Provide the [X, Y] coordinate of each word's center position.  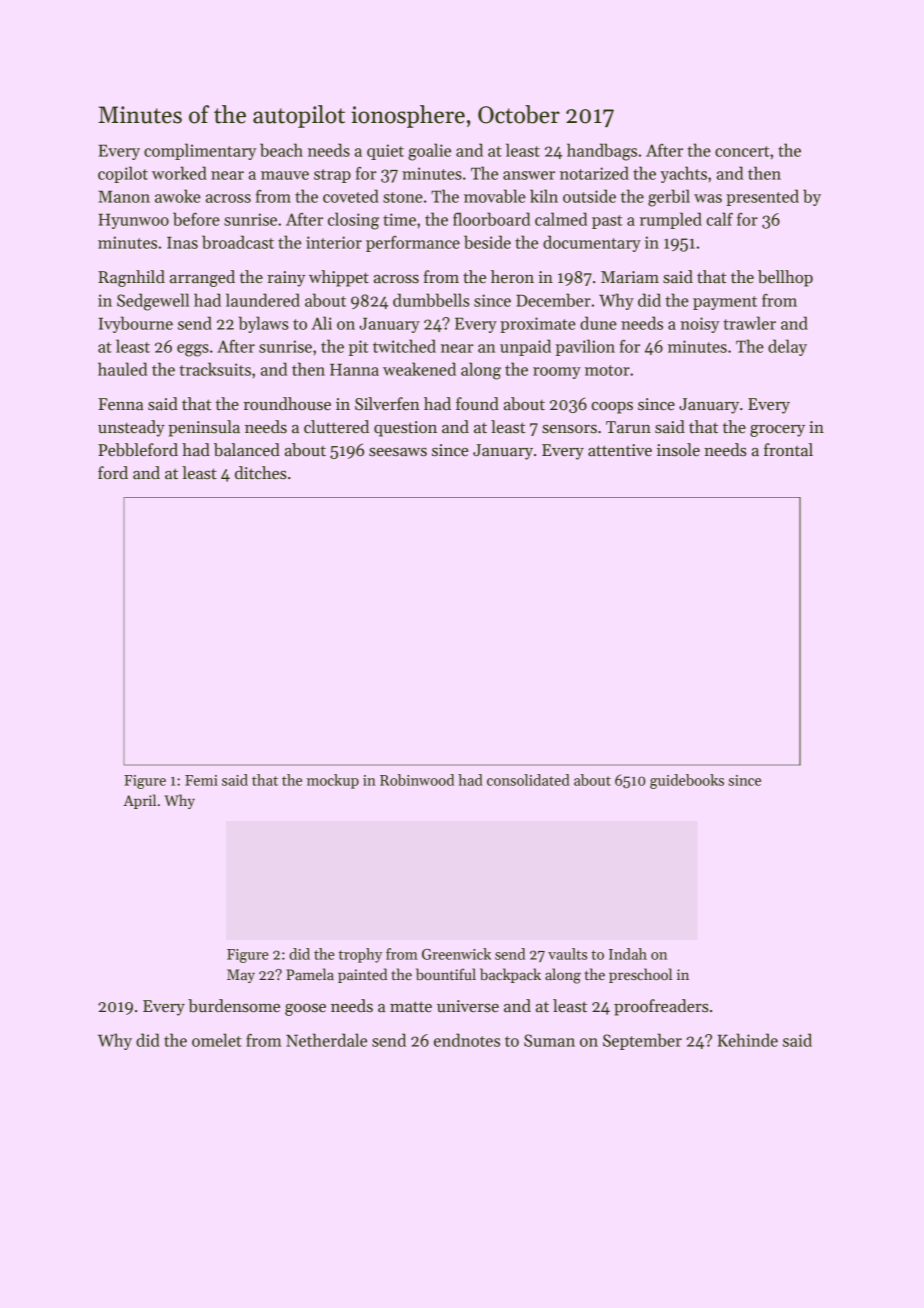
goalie [429, 152]
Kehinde [747, 1040]
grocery [777, 431]
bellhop [785, 278]
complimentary [200, 151]
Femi [201, 780]
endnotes [467, 1040]
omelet [217, 1040]
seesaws [398, 452]
